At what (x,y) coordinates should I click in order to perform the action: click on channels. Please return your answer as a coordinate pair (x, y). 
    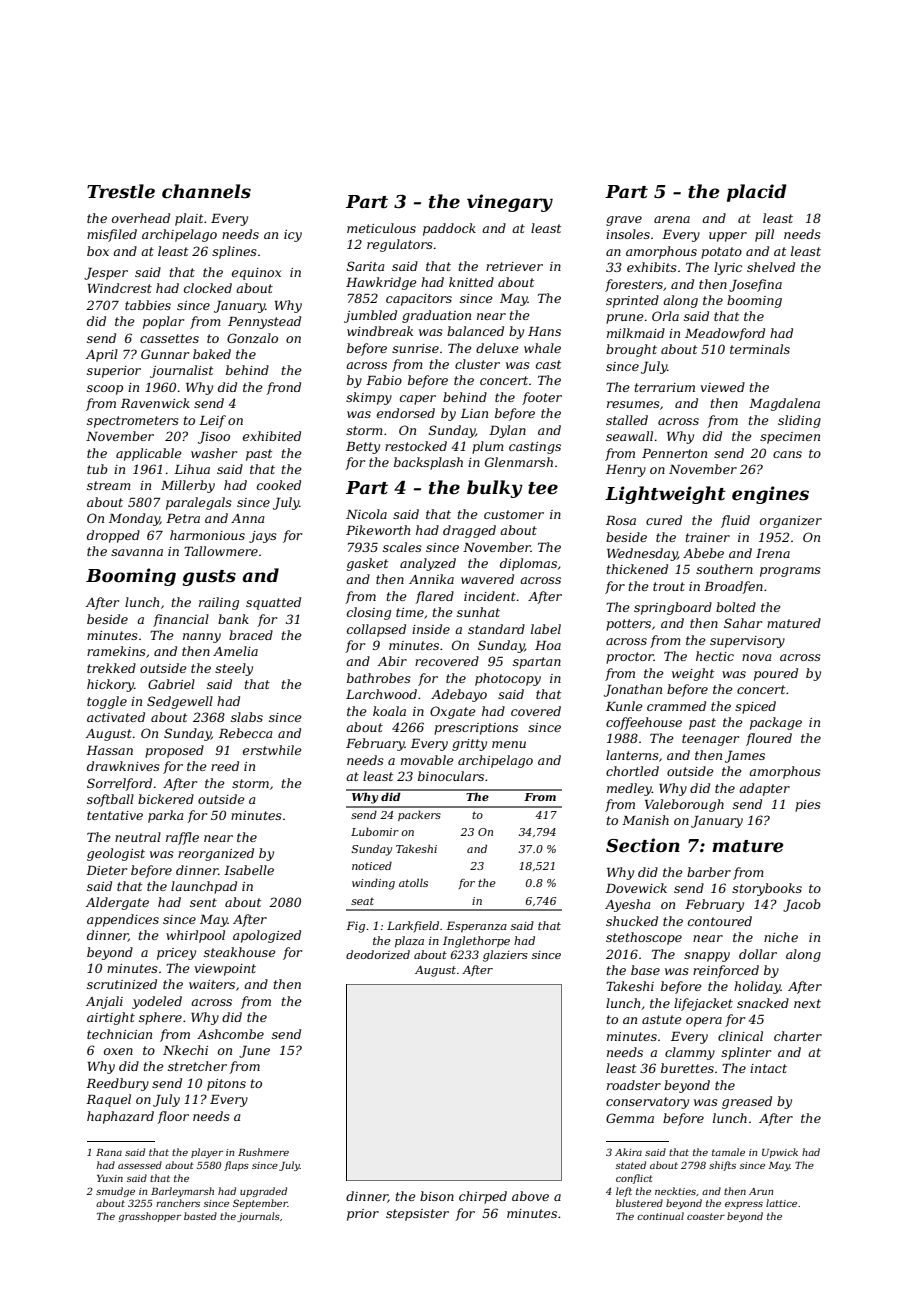
    Looking at the image, I should click on (206, 191).
